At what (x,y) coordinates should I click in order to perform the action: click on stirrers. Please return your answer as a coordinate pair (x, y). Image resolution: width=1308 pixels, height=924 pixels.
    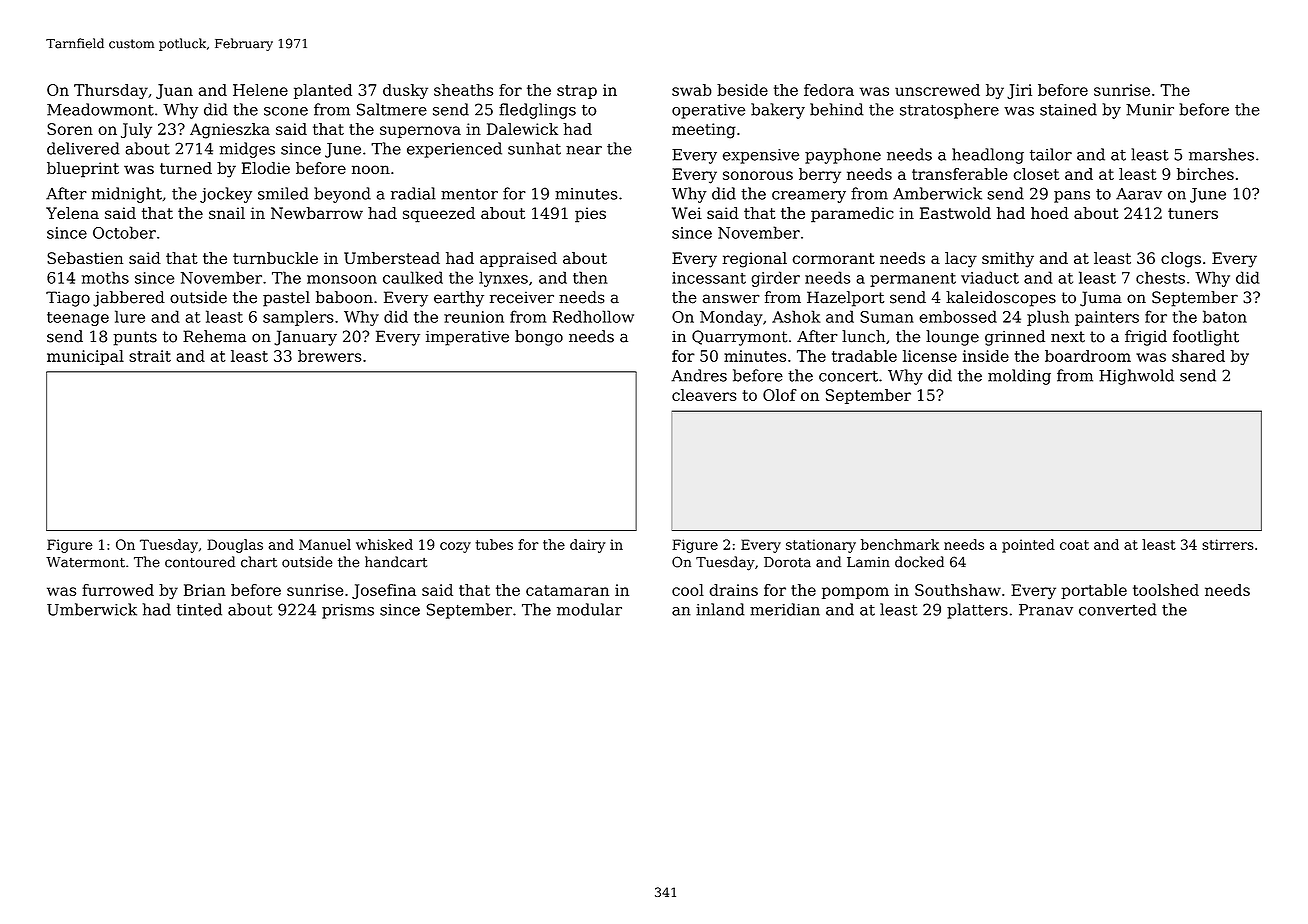
    Looking at the image, I should click on (1228, 544).
